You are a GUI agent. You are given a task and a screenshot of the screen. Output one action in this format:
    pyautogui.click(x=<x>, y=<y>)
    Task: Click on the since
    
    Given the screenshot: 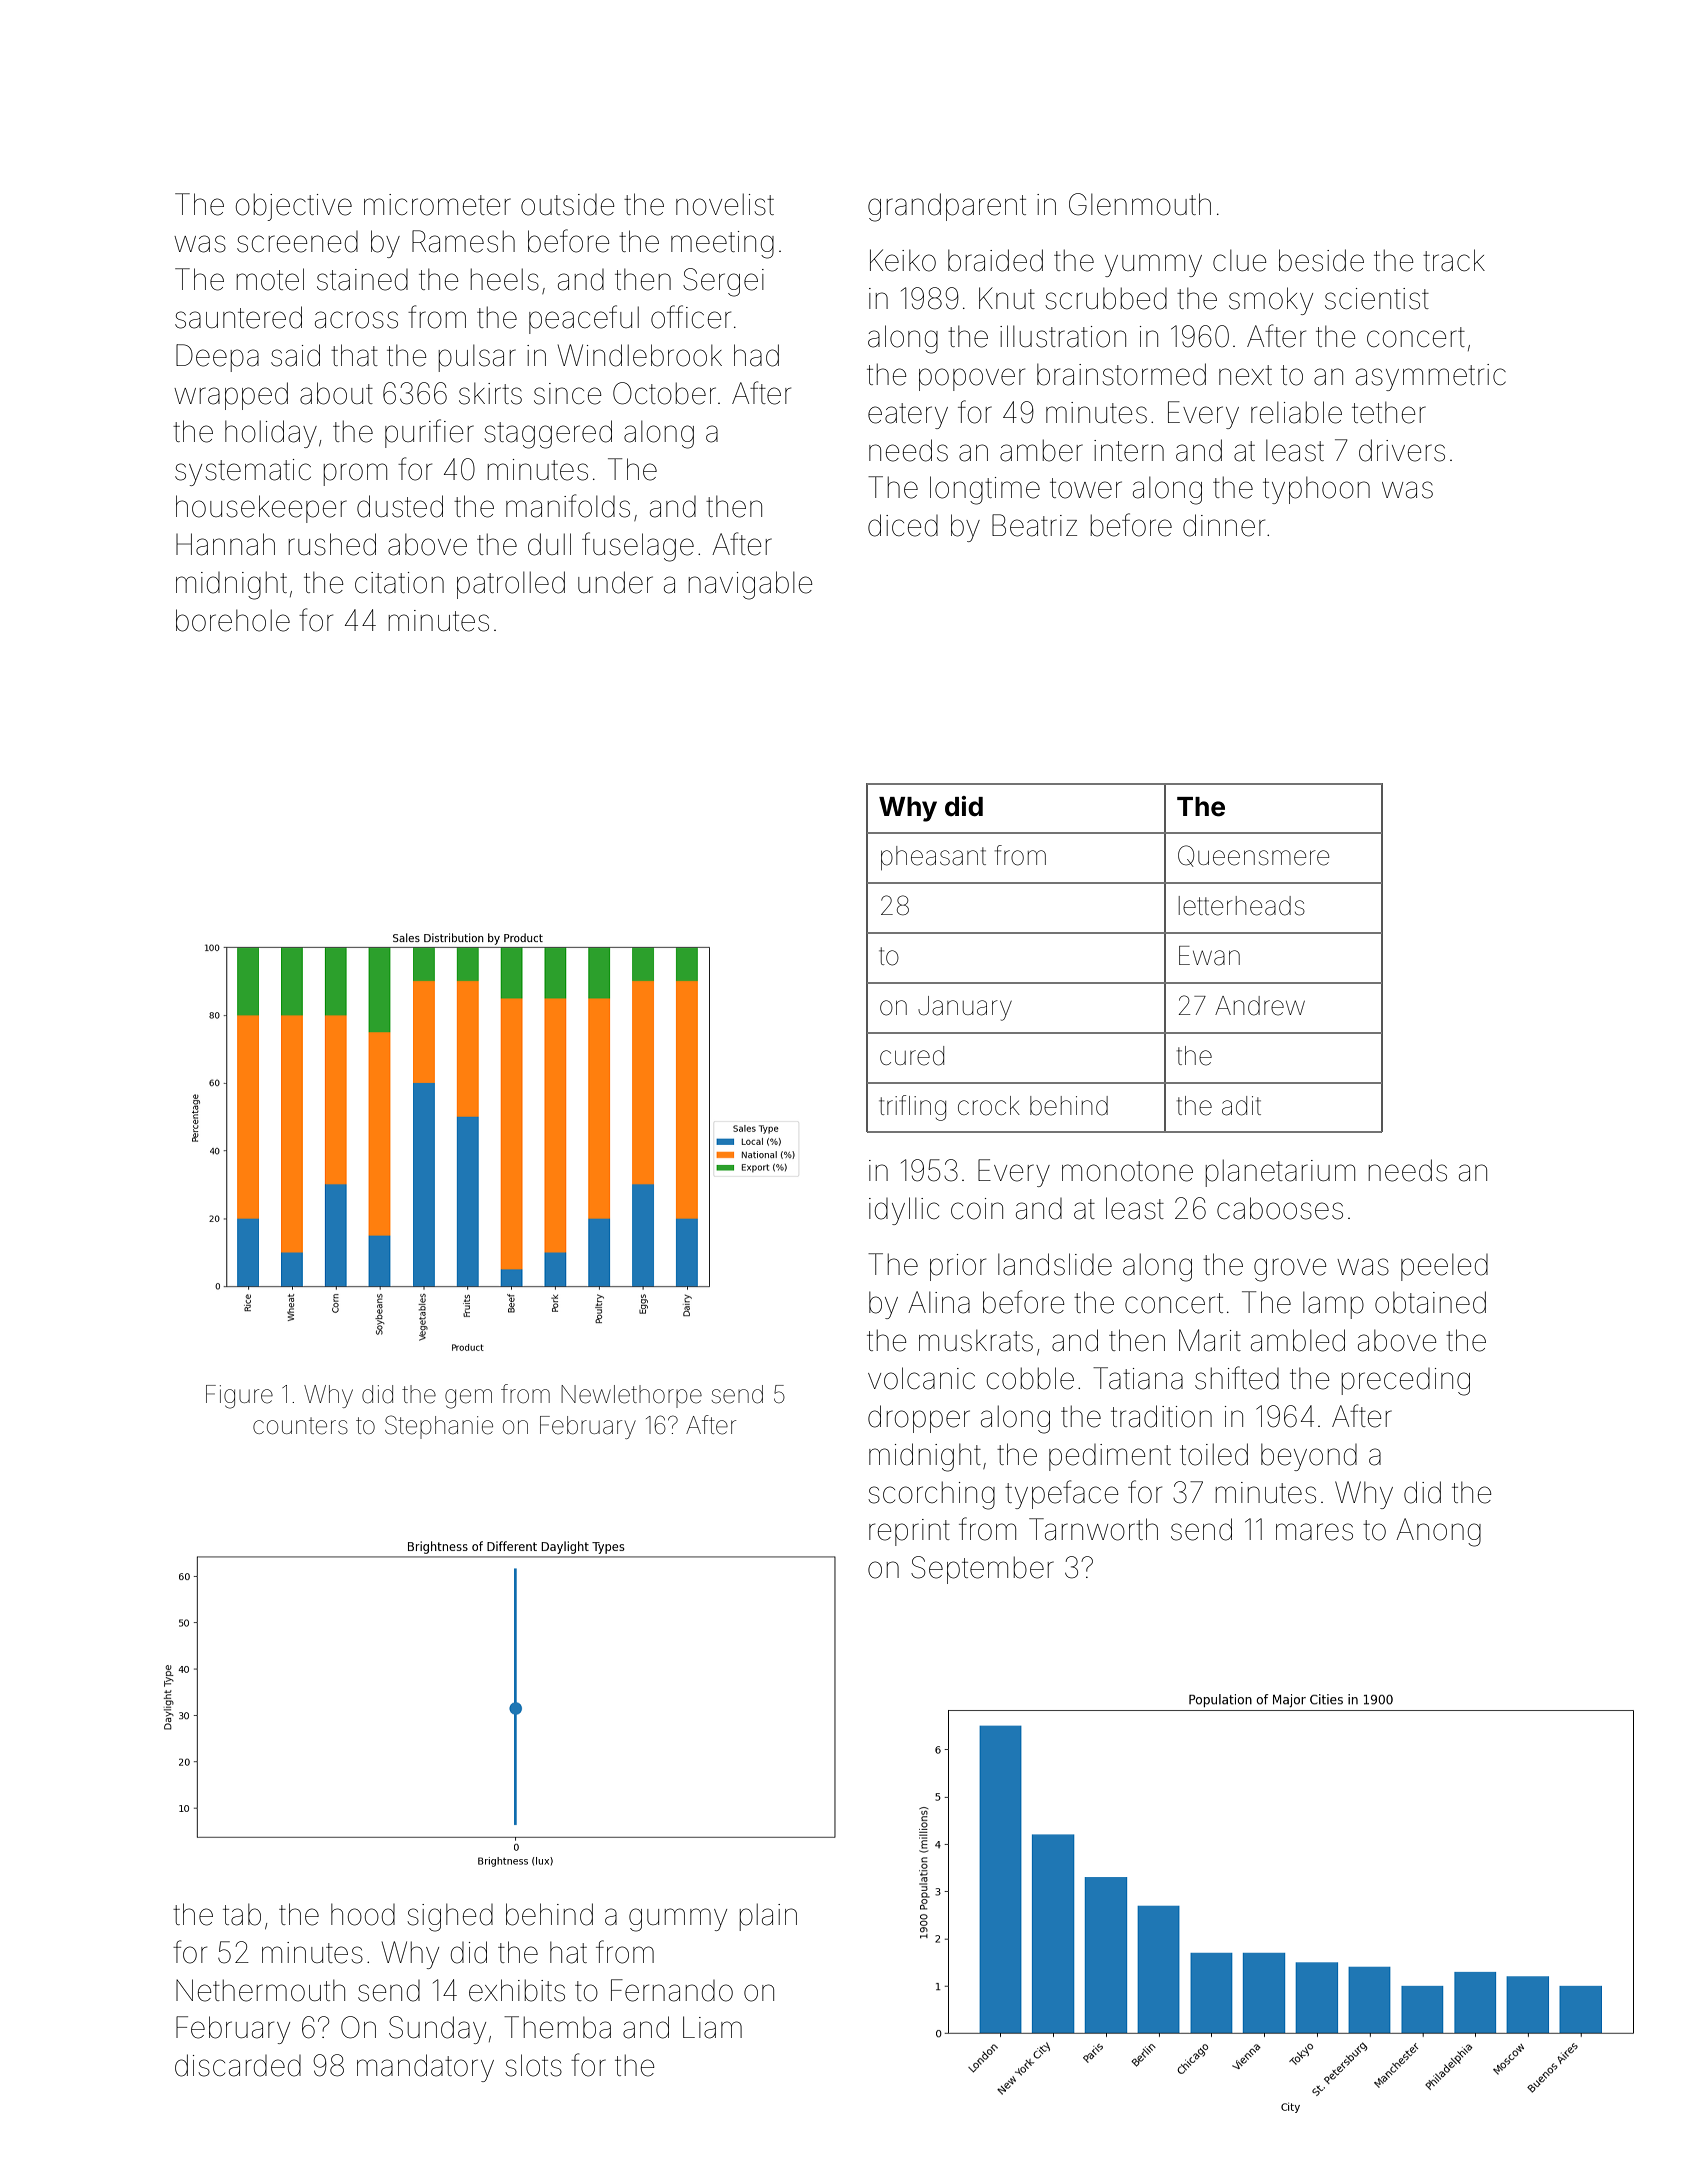 What is the action you would take?
    pyautogui.click(x=567, y=394)
